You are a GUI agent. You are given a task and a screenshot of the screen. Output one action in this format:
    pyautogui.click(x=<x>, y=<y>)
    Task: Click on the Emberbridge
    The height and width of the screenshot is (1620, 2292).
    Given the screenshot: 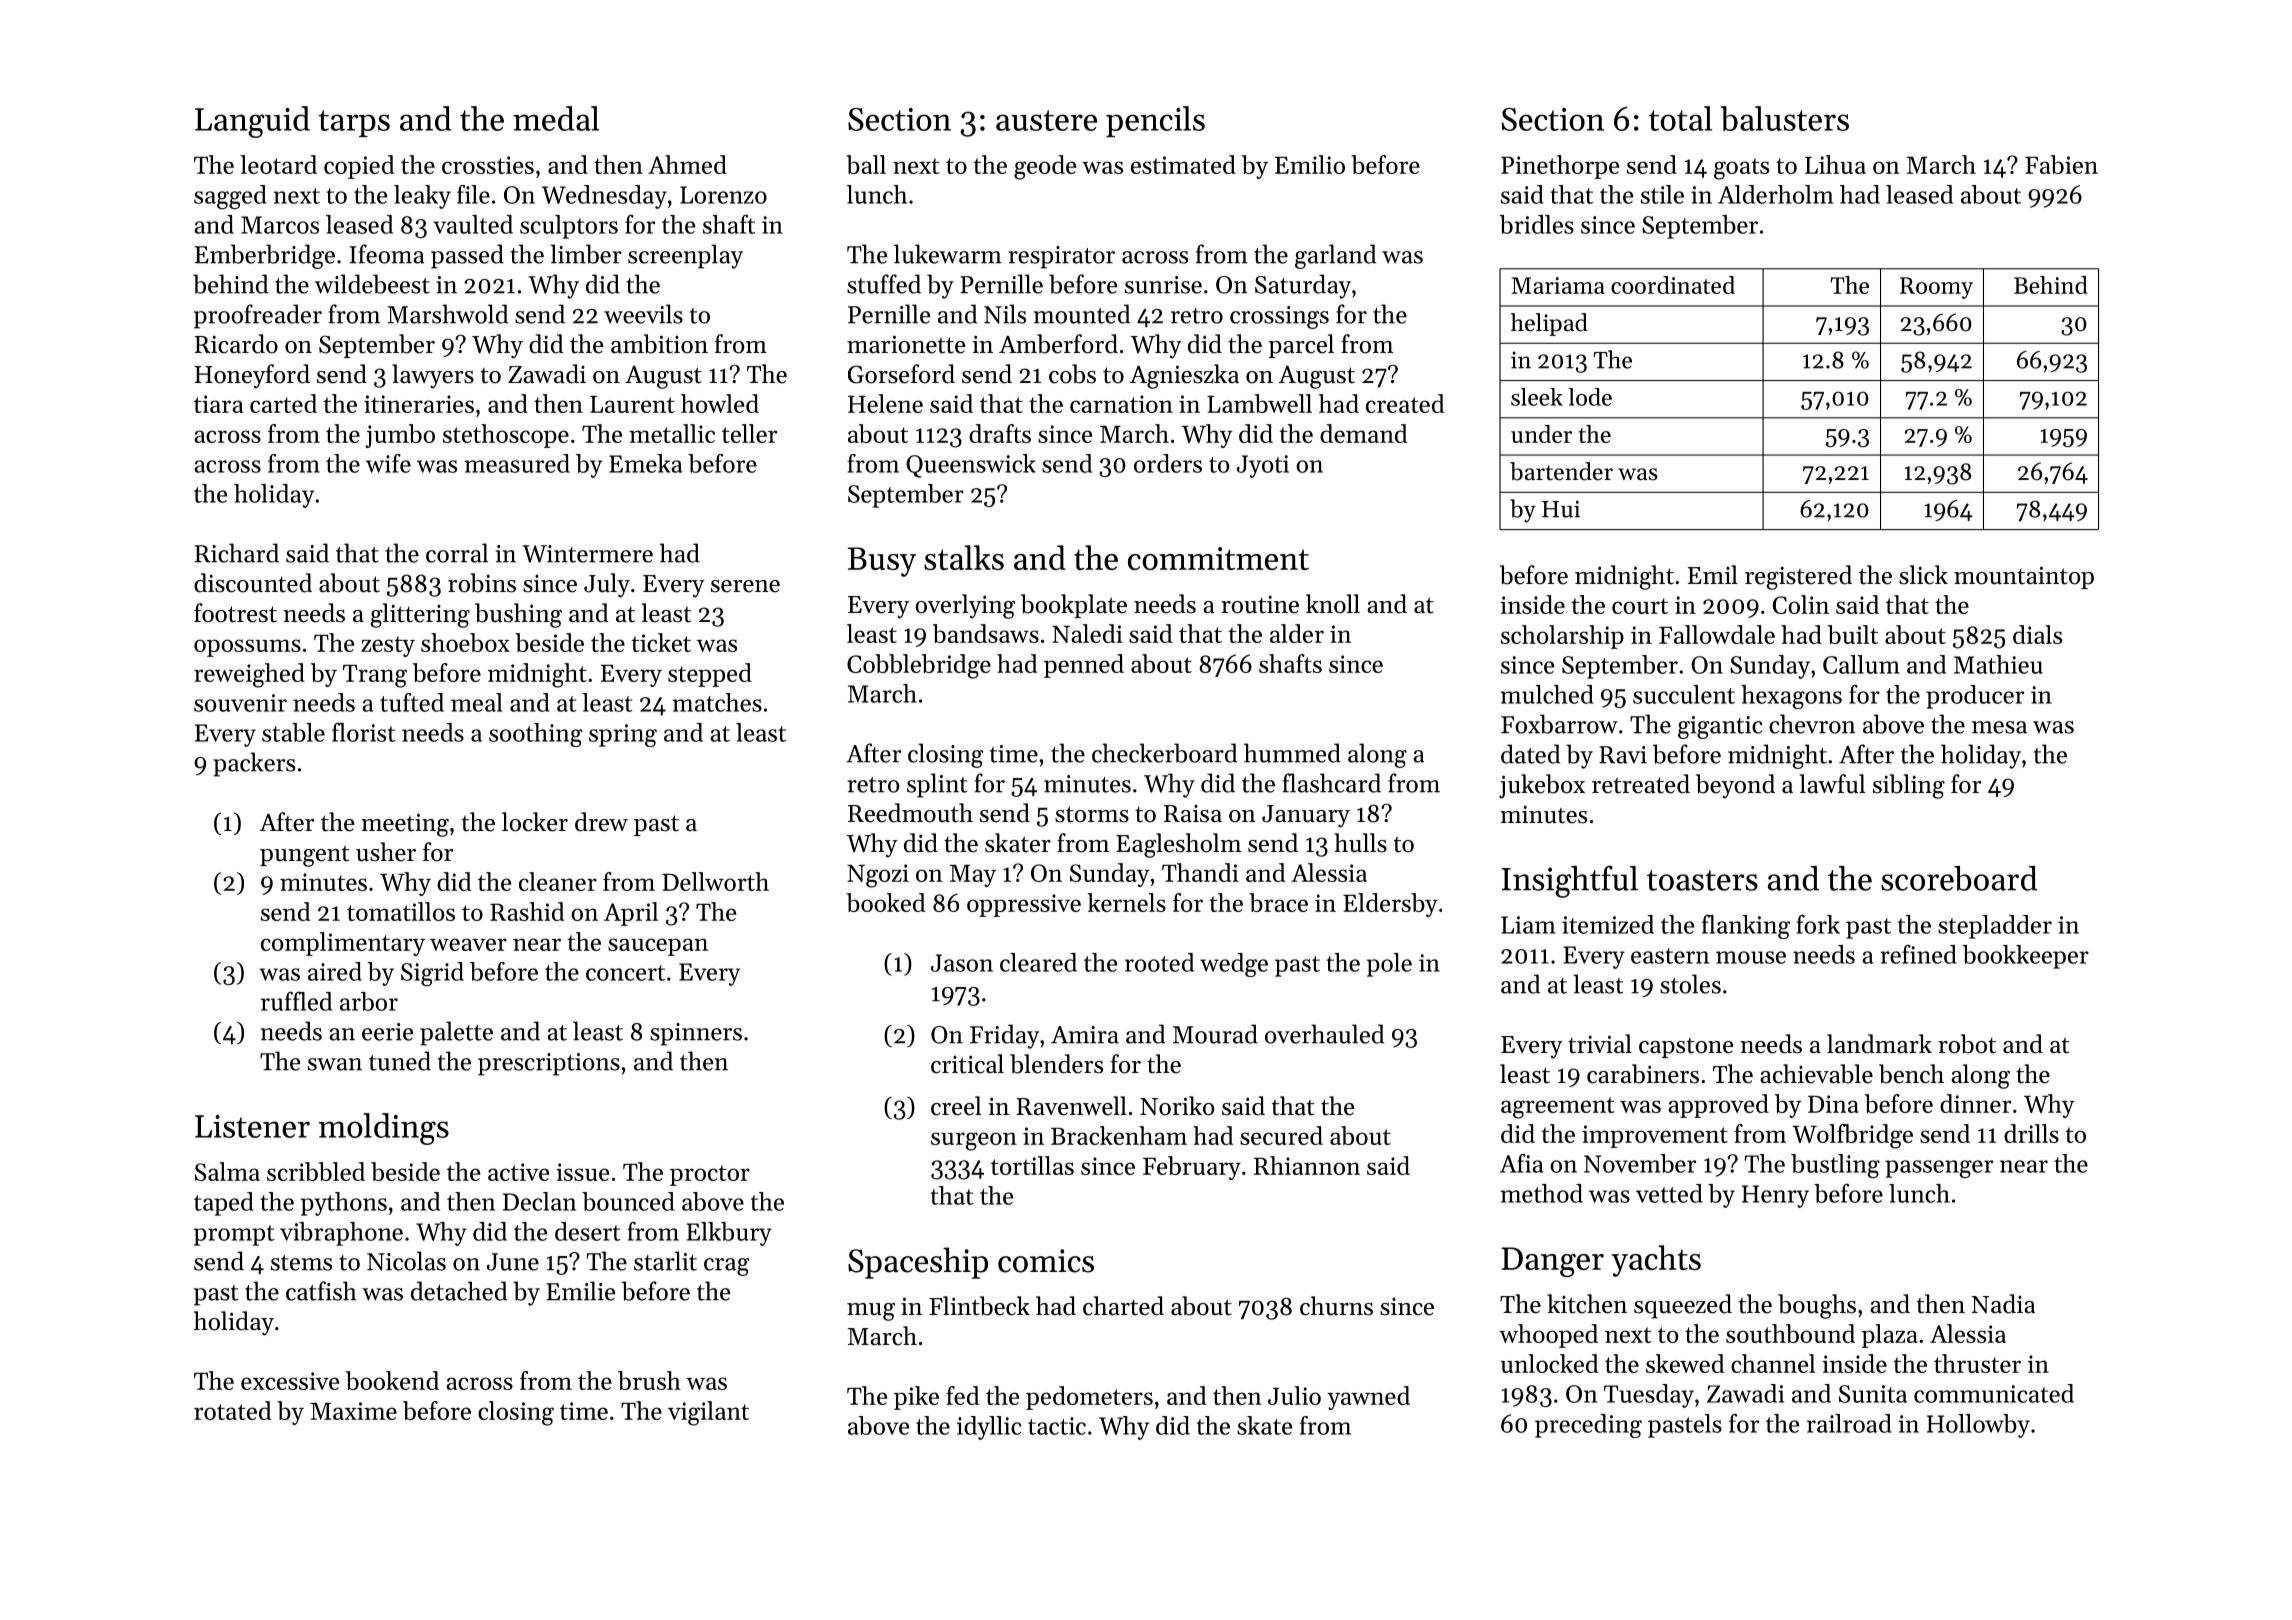 What is the action you would take?
    pyautogui.click(x=265, y=256)
